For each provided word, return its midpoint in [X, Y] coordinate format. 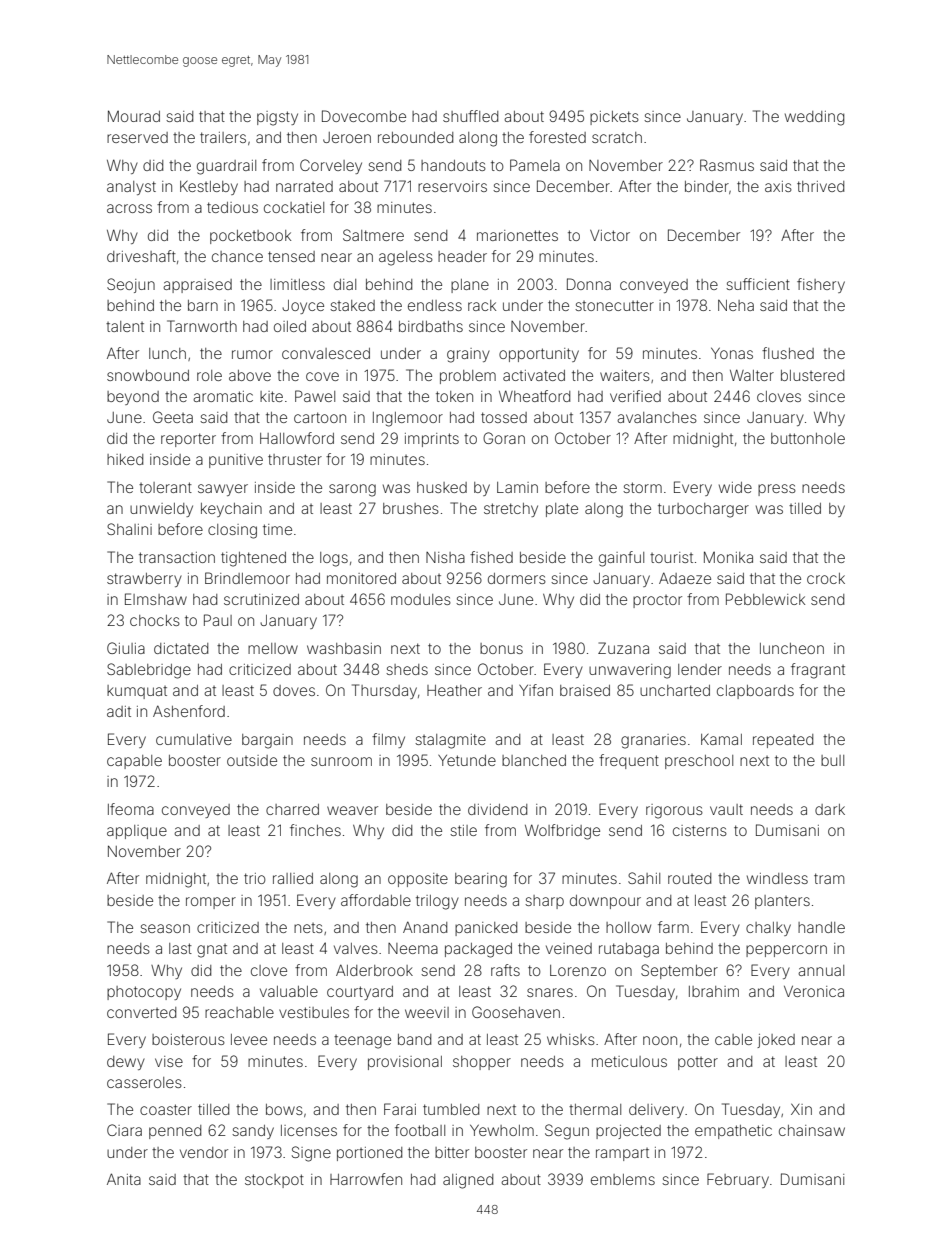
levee [249, 1039]
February [738, 1180]
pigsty [277, 118]
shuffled [470, 116]
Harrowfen [366, 1179]
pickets [614, 118]
